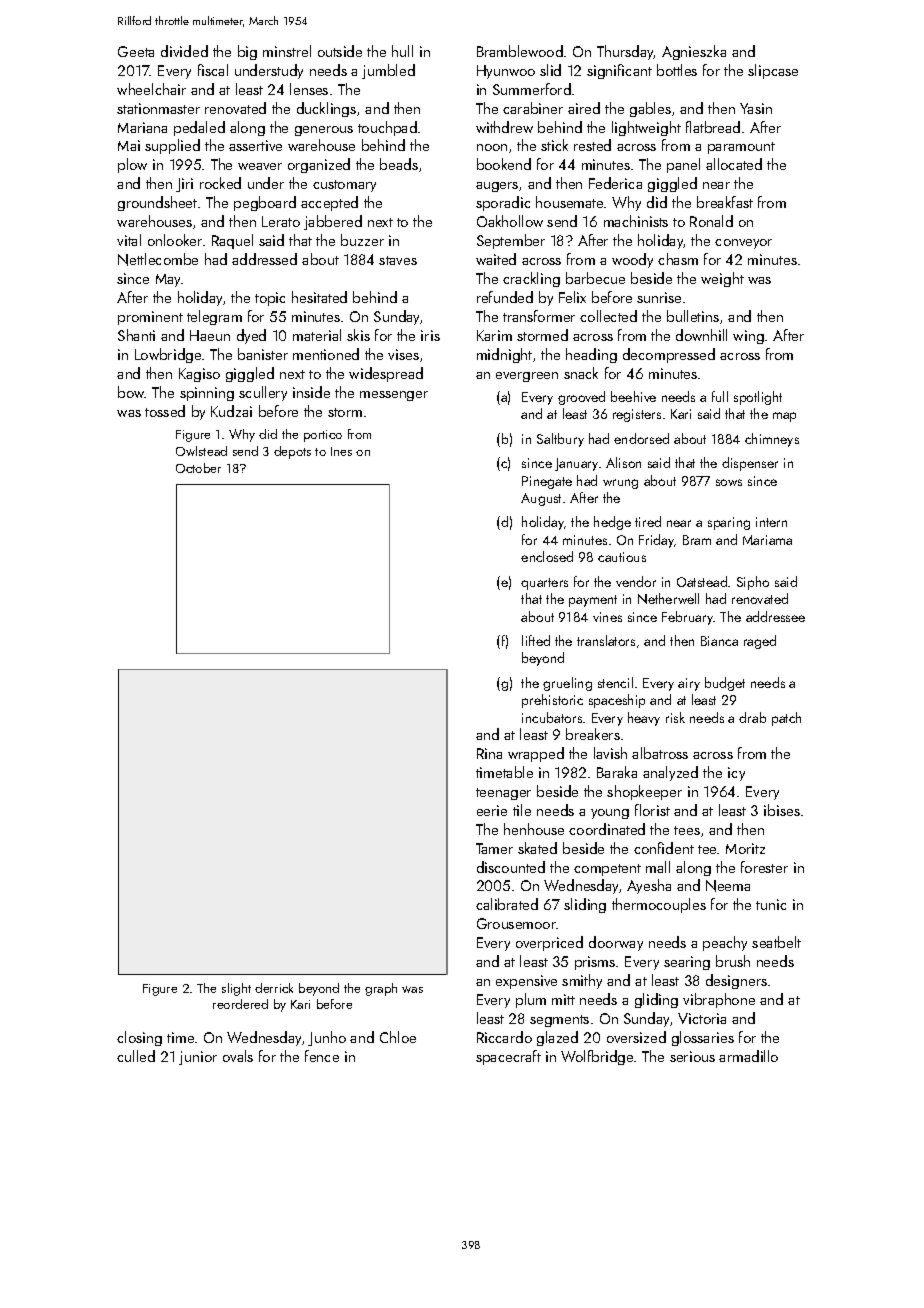  Describe the element at coordinates (292, 452) in the screenshot. I see `depots` at that location.
